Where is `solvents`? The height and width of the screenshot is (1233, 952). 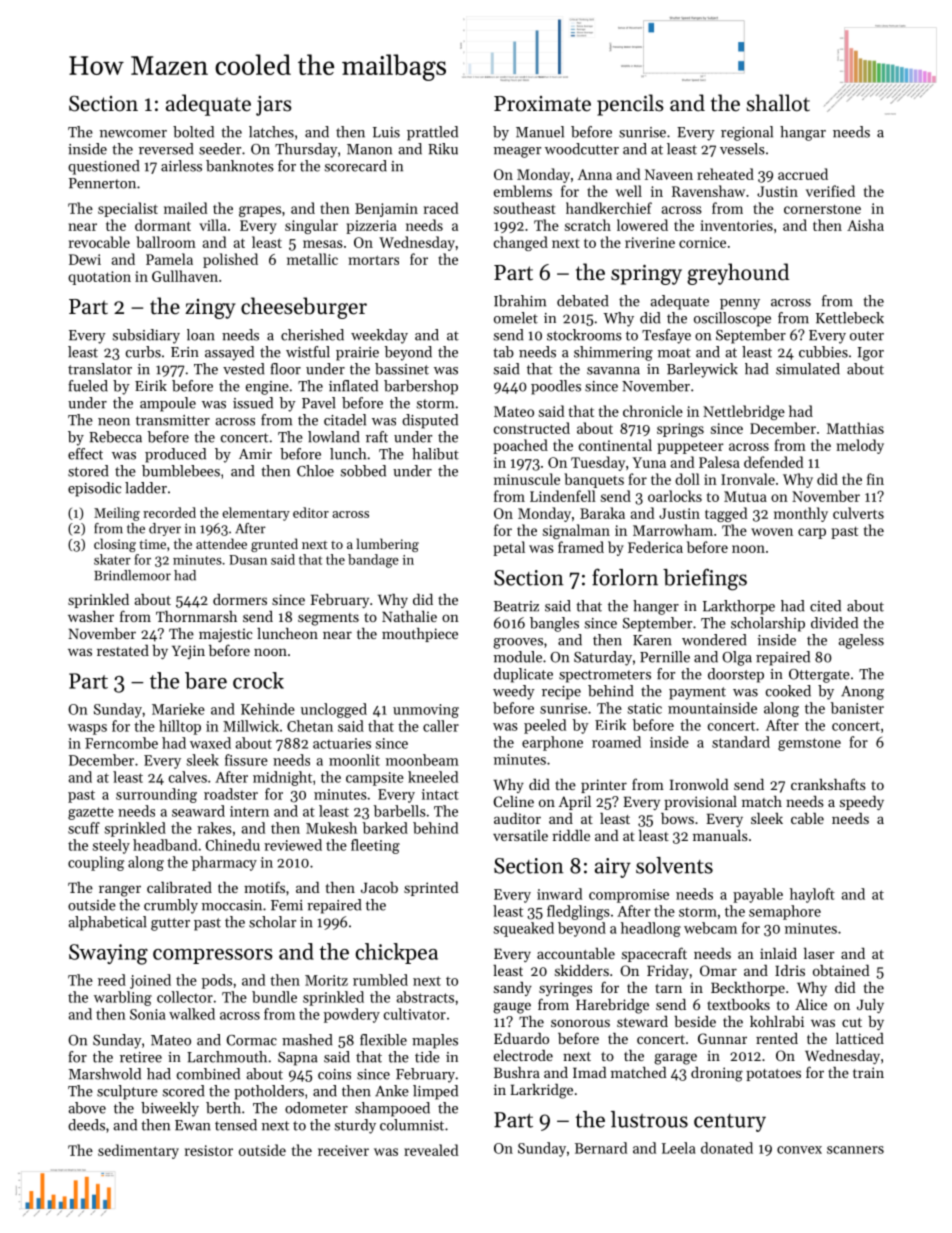
solvents is located at coordinates (674, 865).
